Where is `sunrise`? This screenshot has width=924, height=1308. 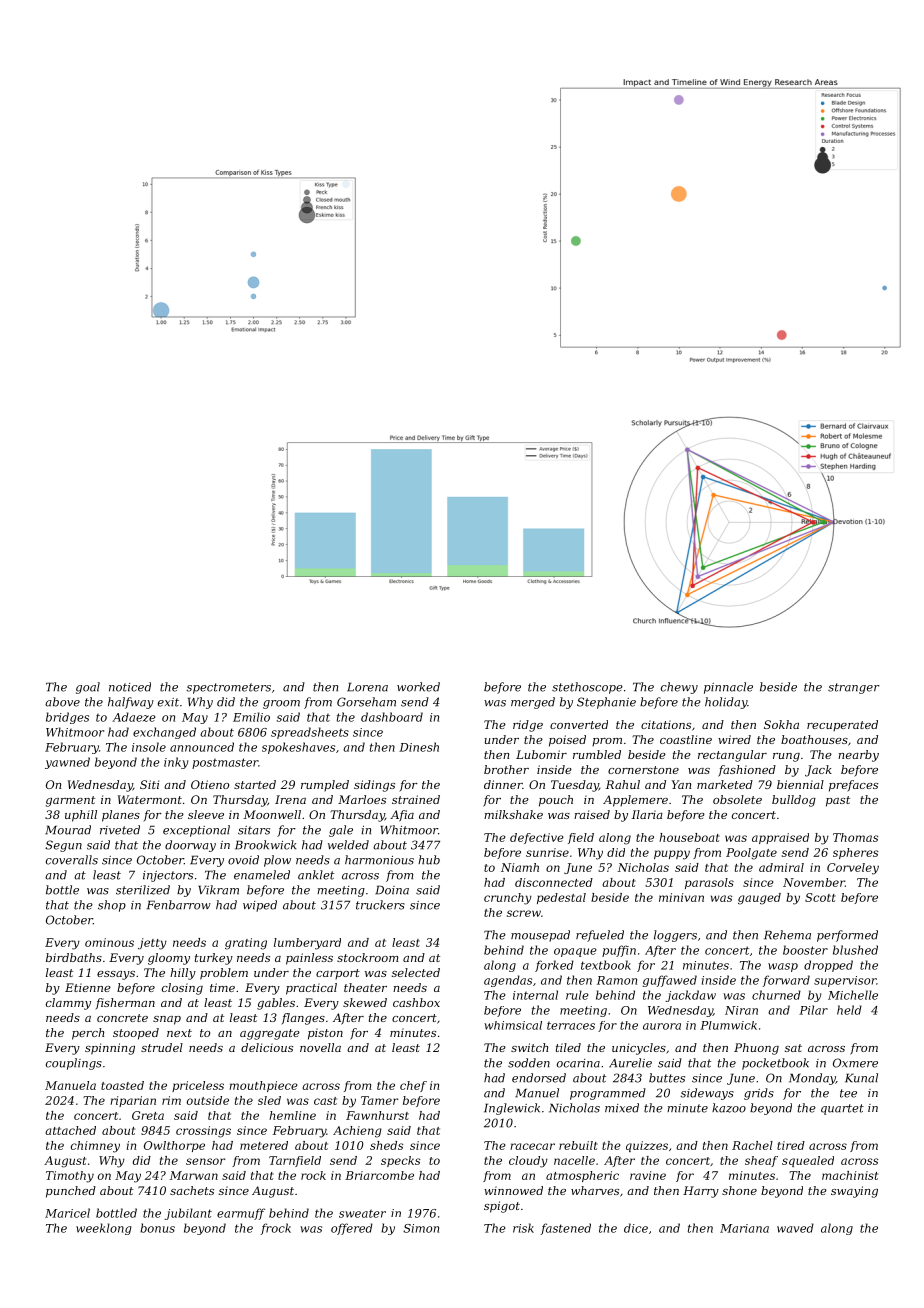
sunrise is located at coordinates (547, 852).
